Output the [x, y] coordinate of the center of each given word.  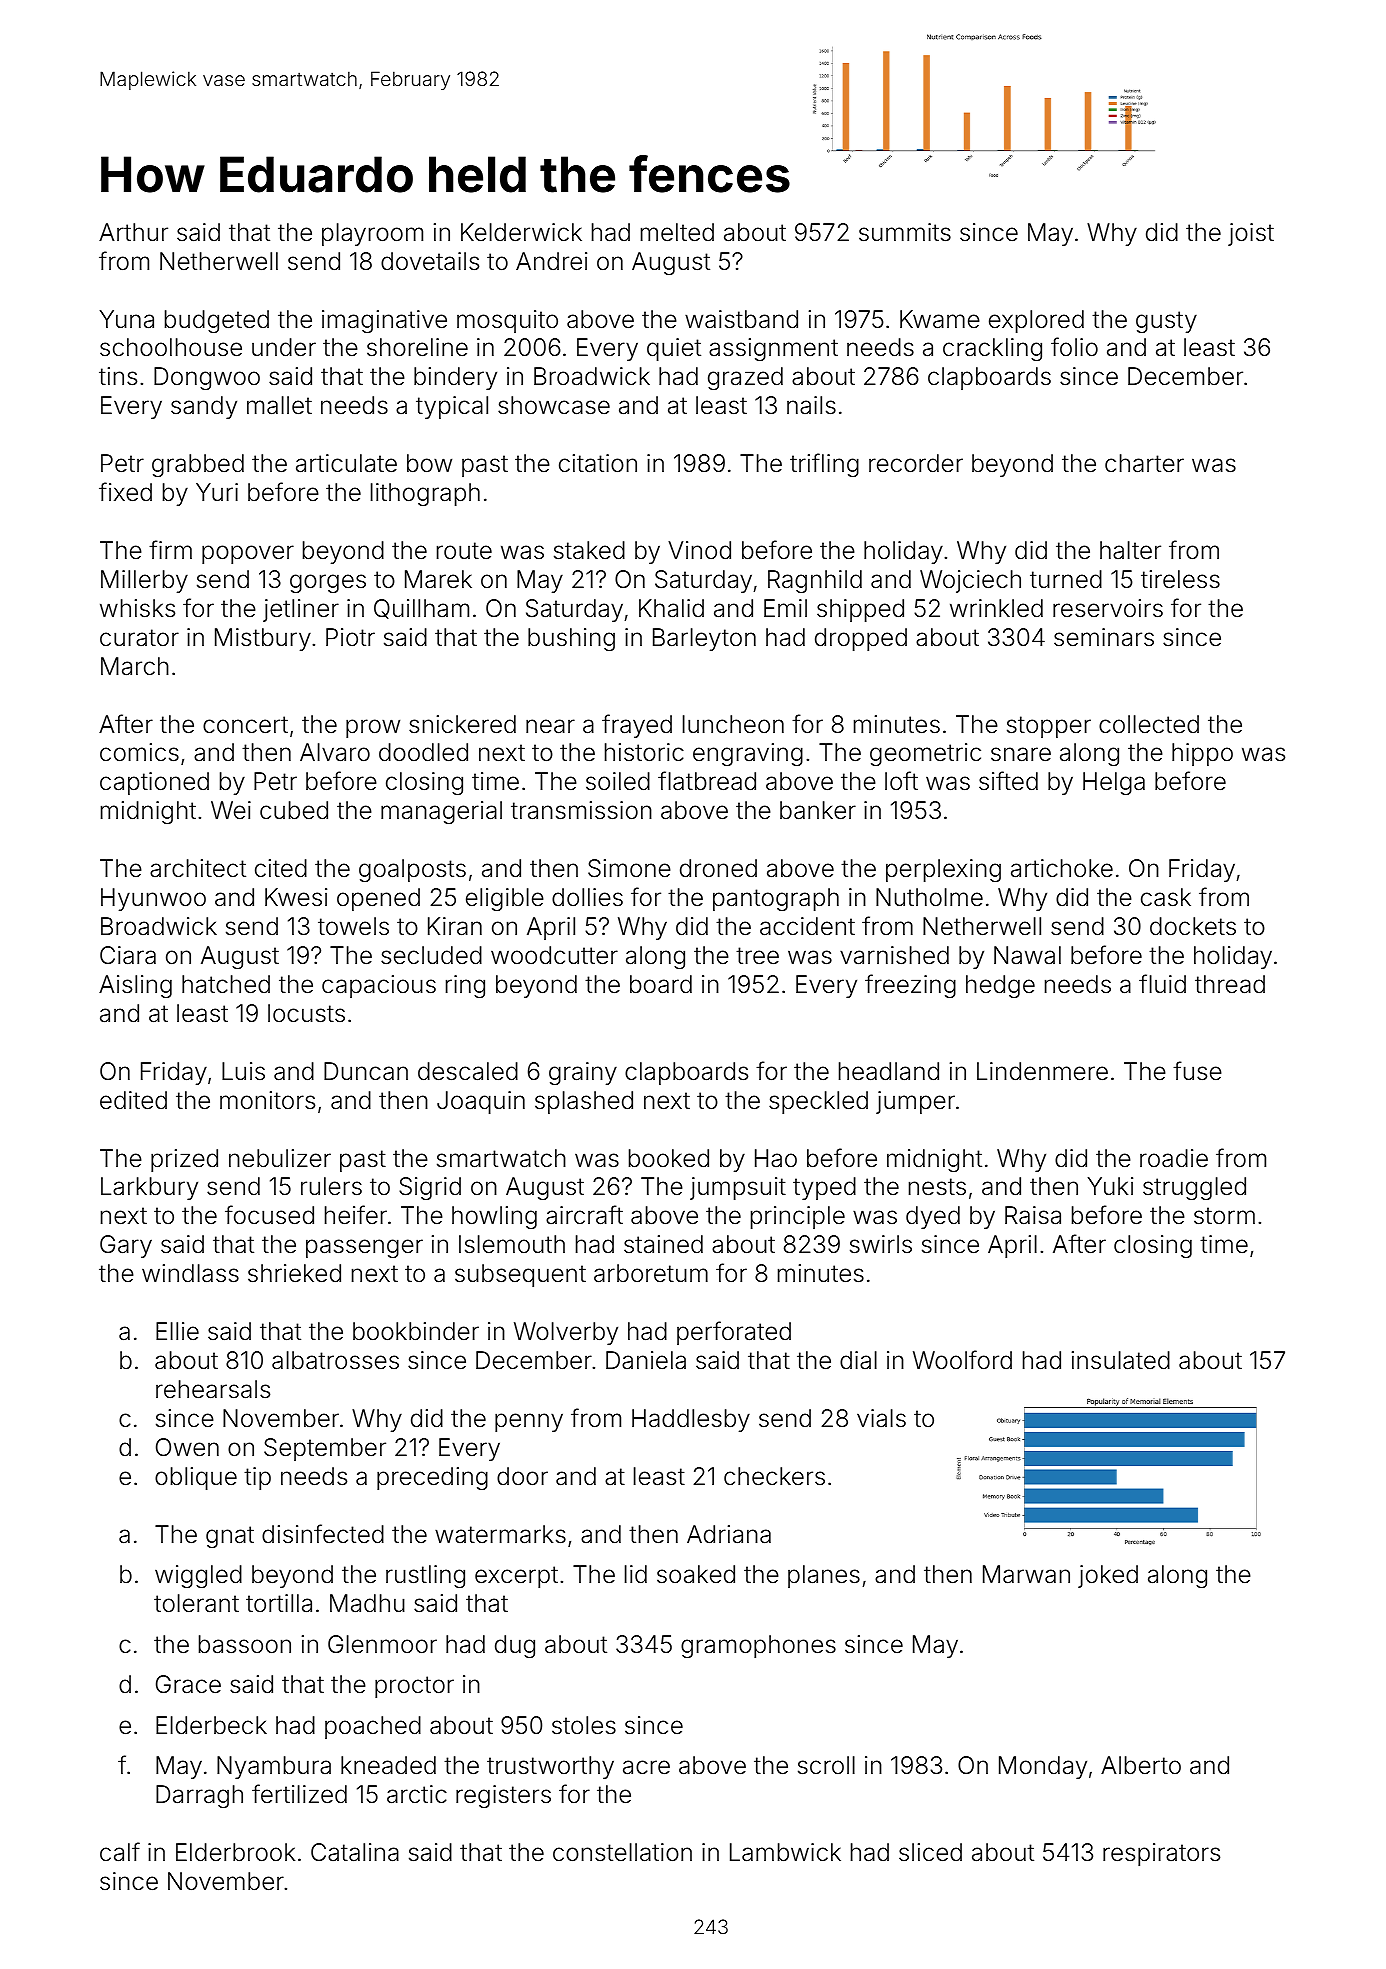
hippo [1202, 754]
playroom [372, 234]
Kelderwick [521, 232]
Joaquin [481, 1102]
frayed [637, 726]
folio [1074, 347]
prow [373, 728]
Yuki [1110, 1186]
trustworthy [550, 1767]
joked [1108, 1576]
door [522, 1476]
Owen [187, 1447]
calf [120, 1852]
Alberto [1141, 1765]
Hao [776, 1158]
